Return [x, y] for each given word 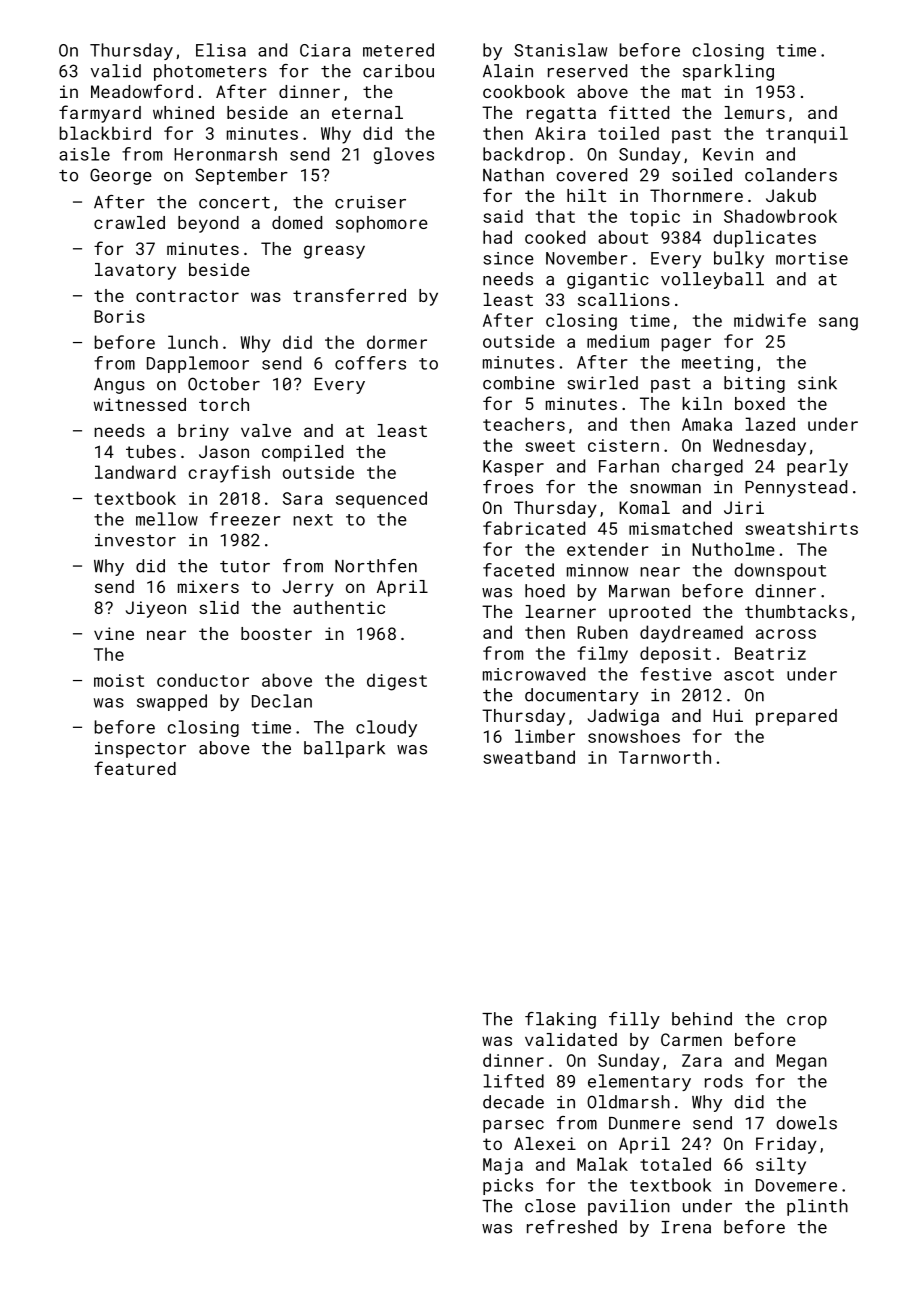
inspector [140, 750]
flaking [560, 1020]
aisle [84, 154]
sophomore [382, 224]
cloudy [386, 728]
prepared [796, 717]
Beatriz [770, 653]
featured [135, 768]
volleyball [712, 280]
